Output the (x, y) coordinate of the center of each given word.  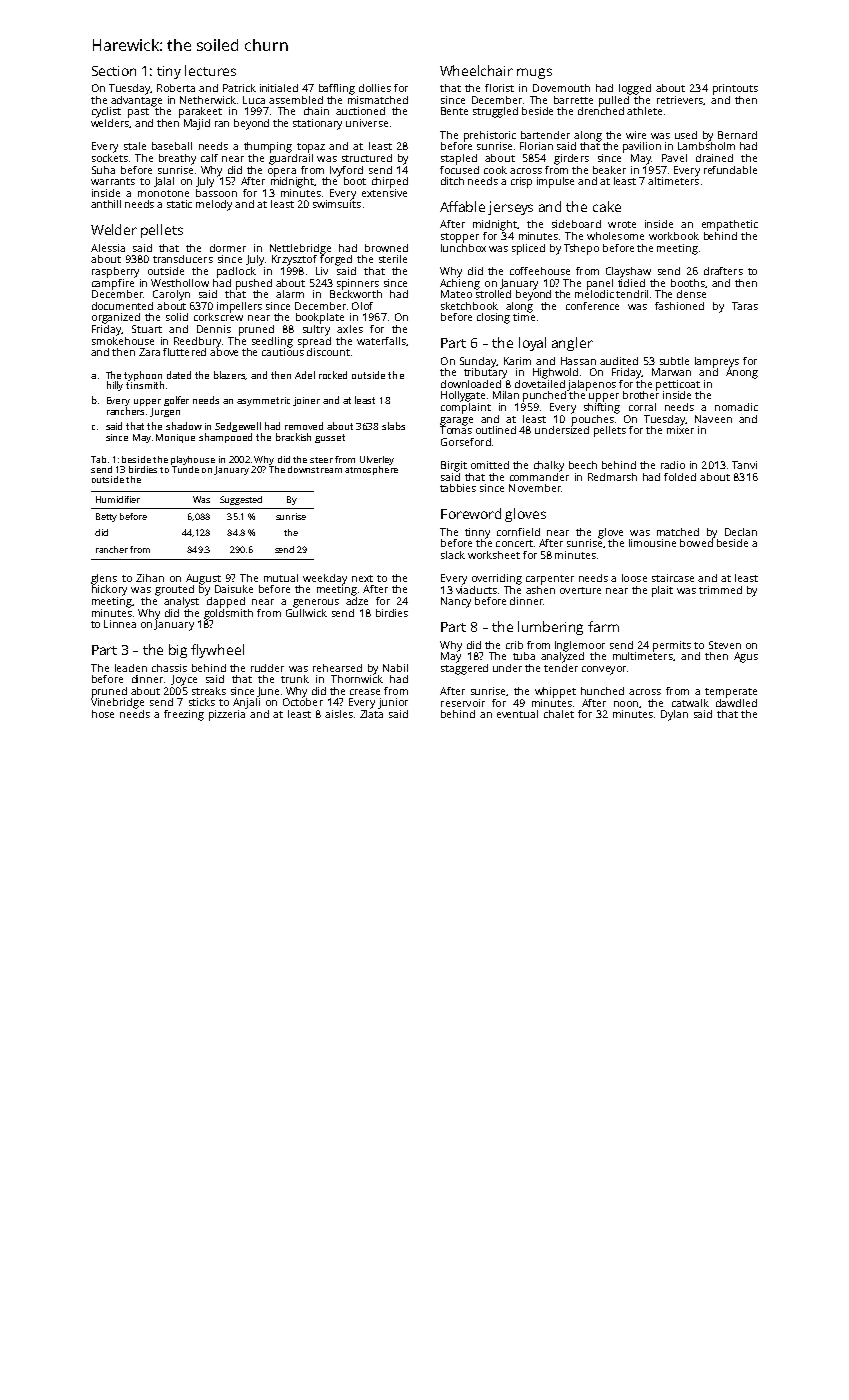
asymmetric (263, 401)
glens (104, 579)
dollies (375, 88)
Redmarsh (612, 477)
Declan (741, 532)
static (179, 204)
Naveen (713, 419)
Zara (149, 352)
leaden (131, 668)
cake (607, 206)
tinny (477, 533)
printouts (735, 89)
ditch (452, 181)
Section (114, 71)
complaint (466, 408)
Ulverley (377, 460)
